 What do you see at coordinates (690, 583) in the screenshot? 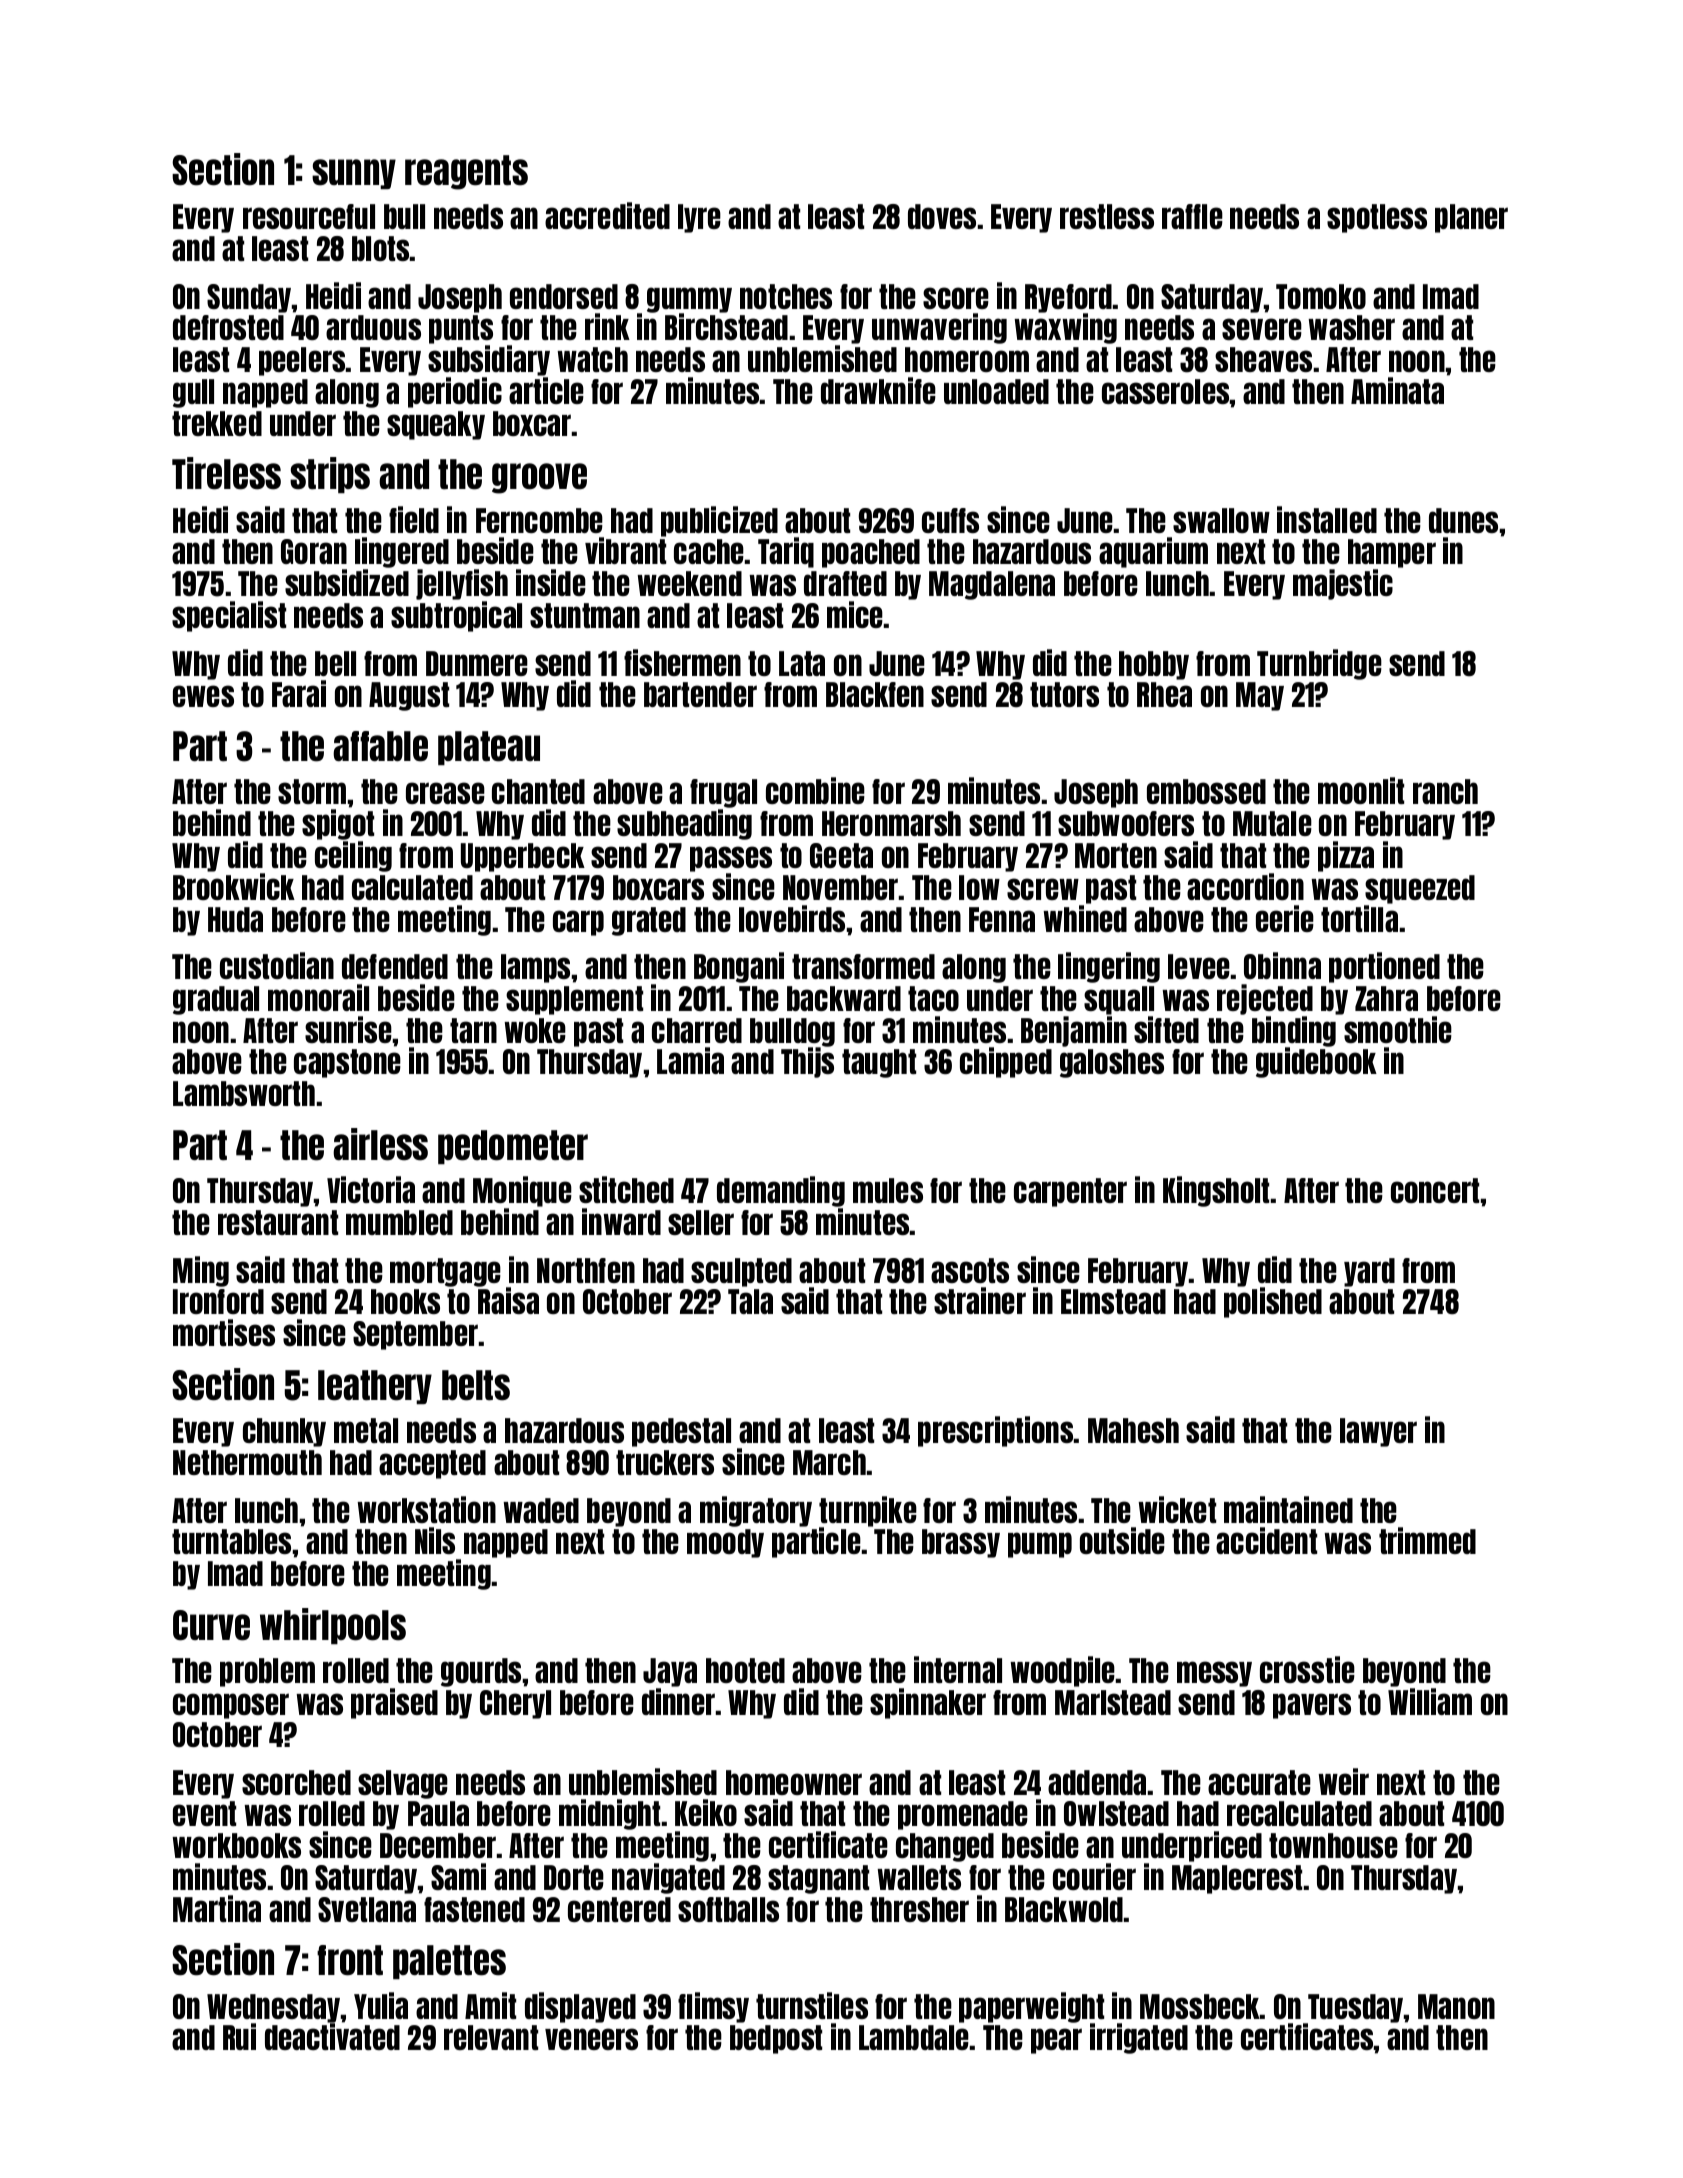
I see `weekend` at bounding box center [690, 583].
